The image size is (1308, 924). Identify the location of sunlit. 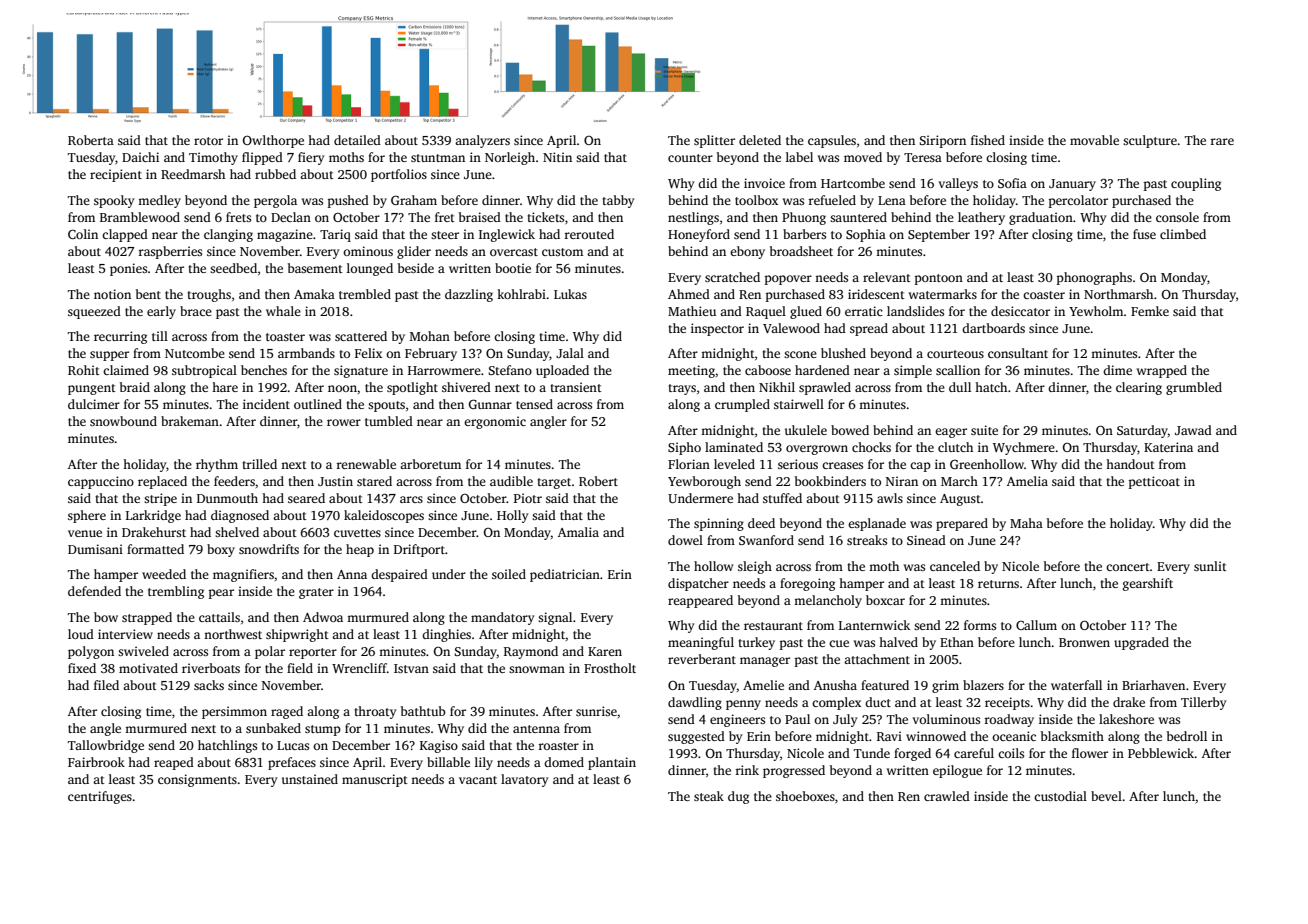
(1210, 566).
